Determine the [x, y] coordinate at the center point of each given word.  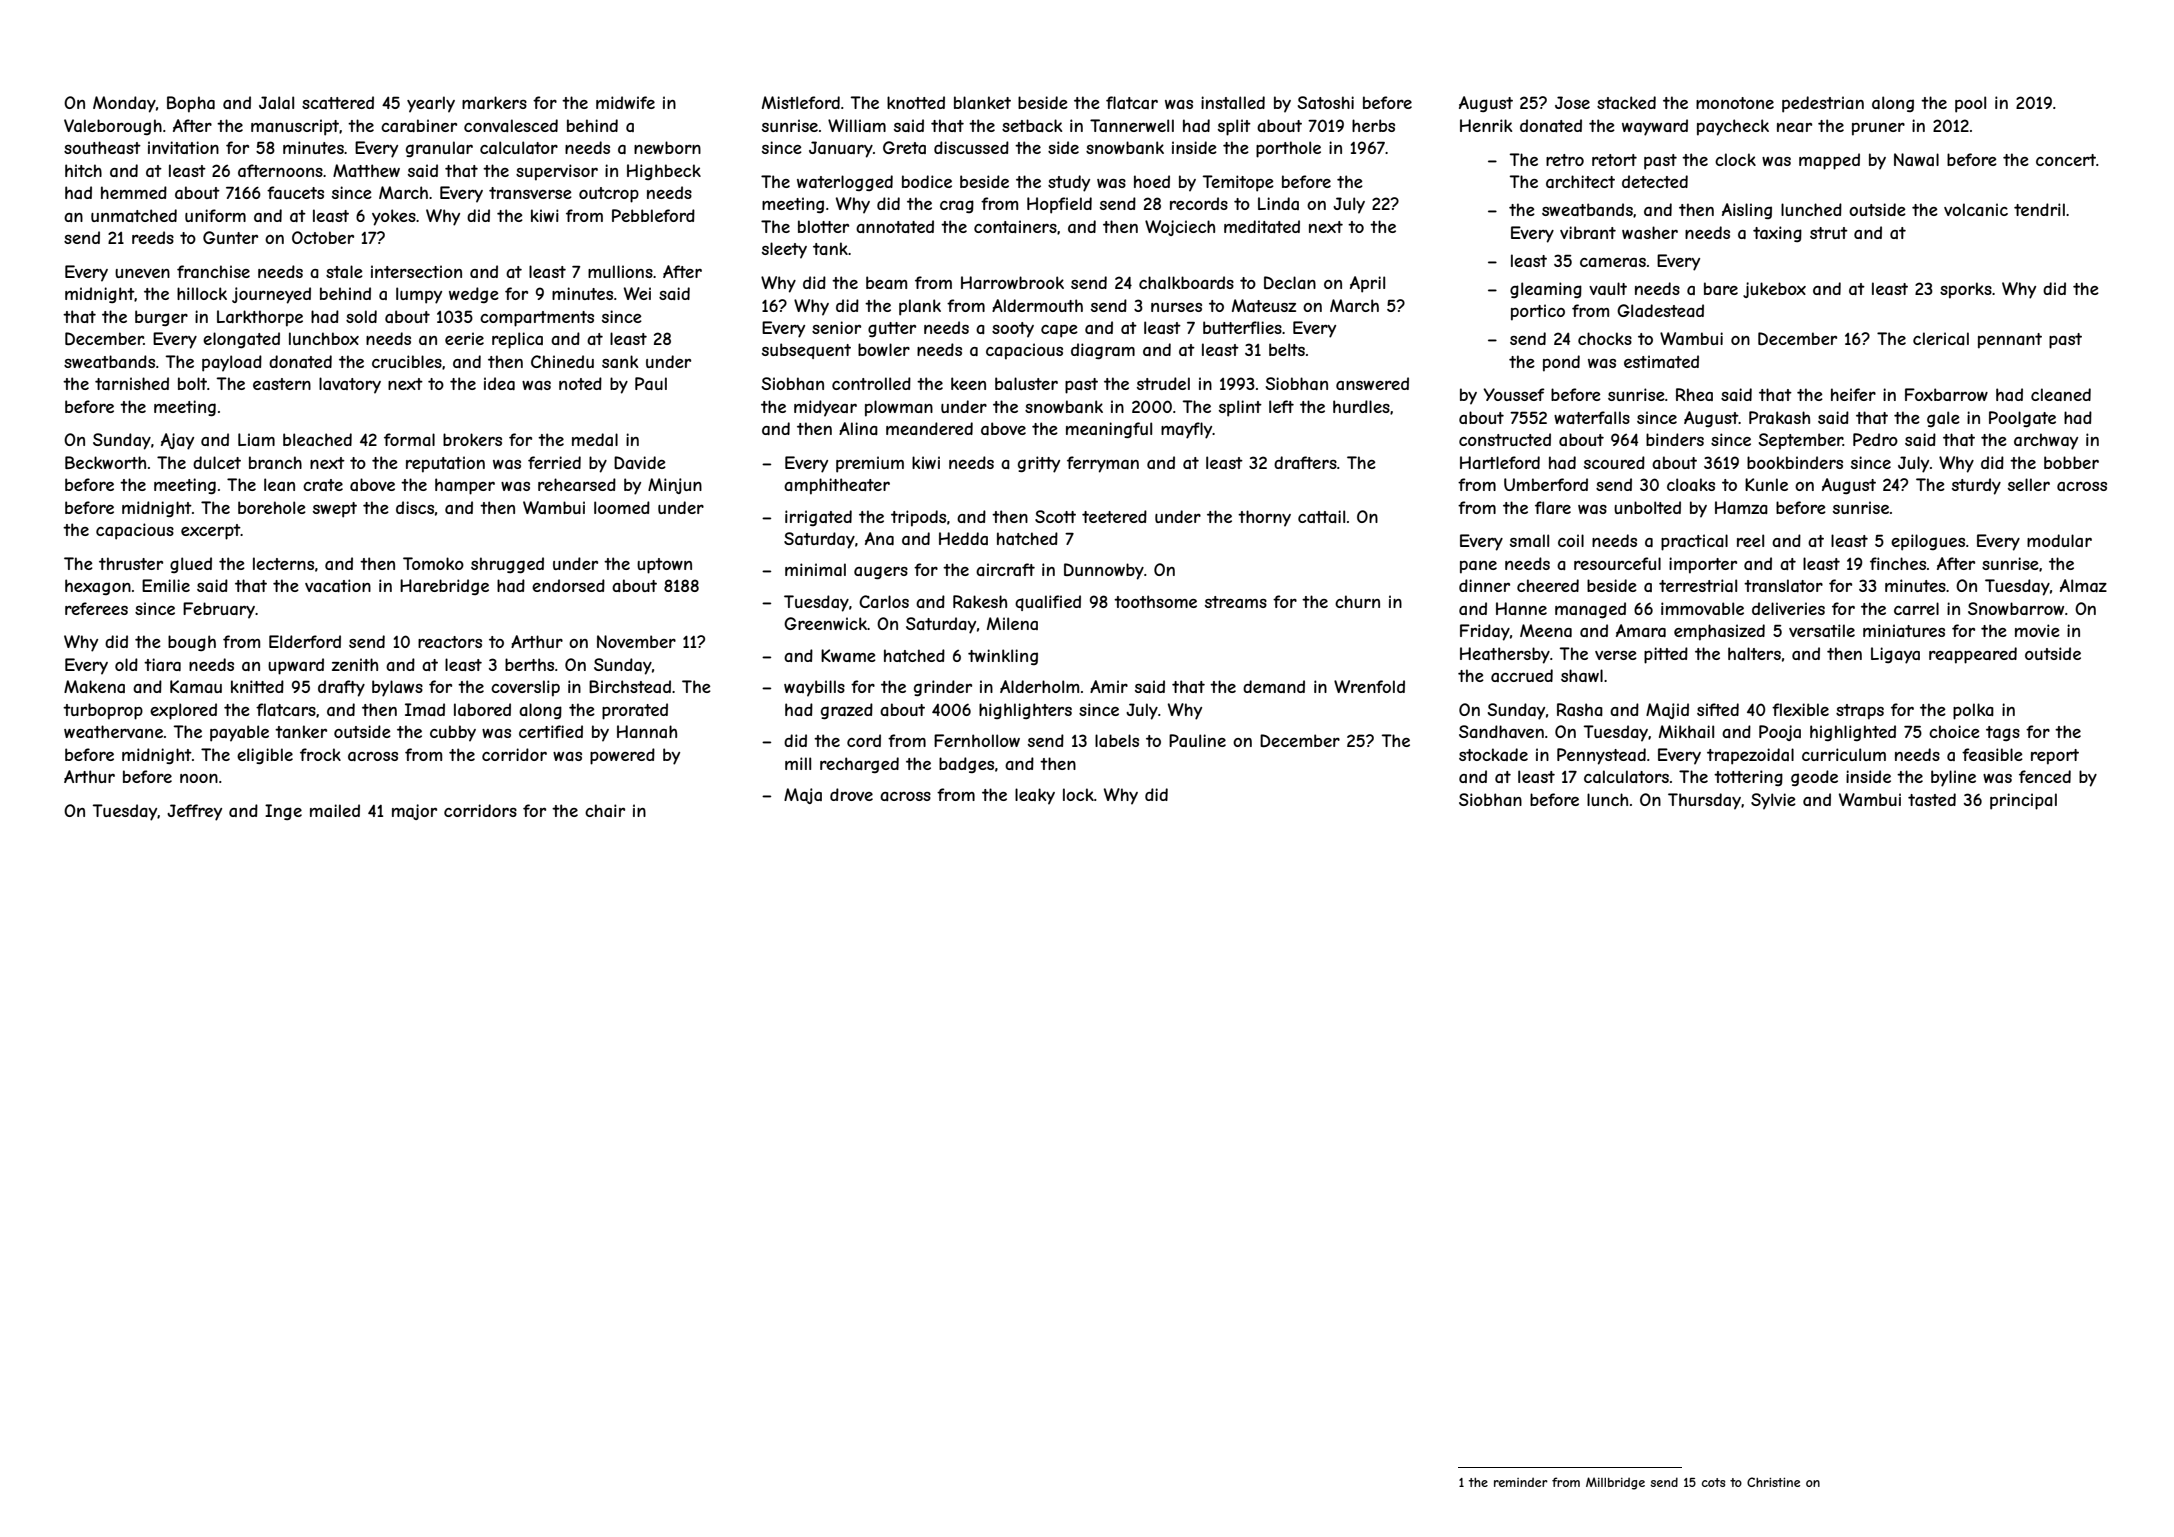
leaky [1035, 796]
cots [1713, 1482]
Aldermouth [1037, 305]
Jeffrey [194, 812]
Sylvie [1773, 801]
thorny [1264, 518]
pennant [2010, 341]
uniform [215, 215]
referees [96, 608]
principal [2023, 801]
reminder [1521, 1482]
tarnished [132, 383]
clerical [1941, 338]
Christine [1773, 1482]
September [1801, 441]
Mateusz [1264, 305]
